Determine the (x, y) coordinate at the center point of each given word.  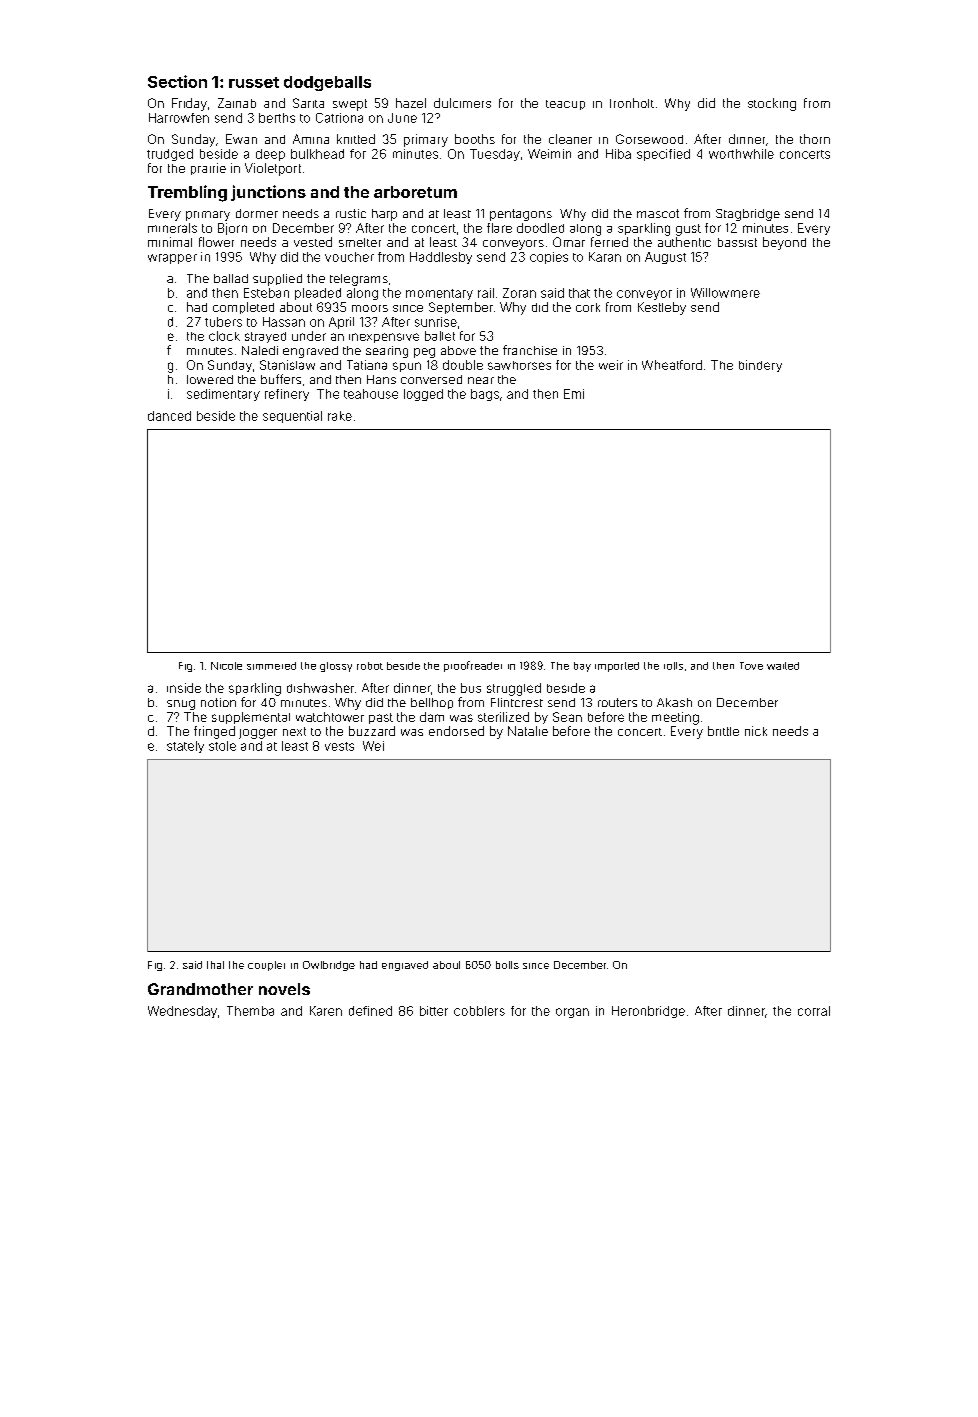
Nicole (226, 666)
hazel (411, 103)
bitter (434, 1011)
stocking (772, 104)
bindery (760, 366)
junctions (268, 193)
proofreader (473, 666)
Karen (326, 1011)
